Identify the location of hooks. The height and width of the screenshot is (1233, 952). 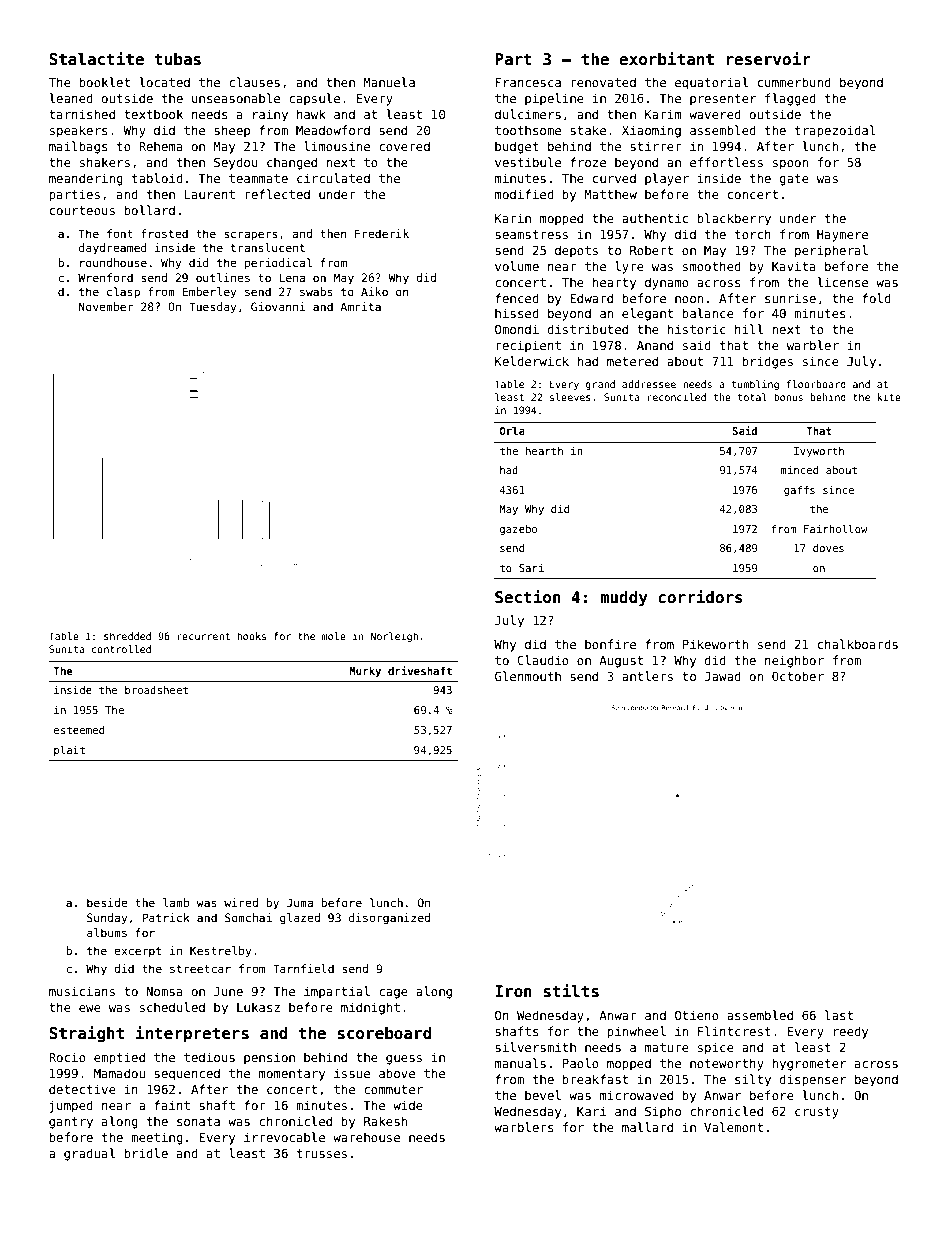
(251, 636).
